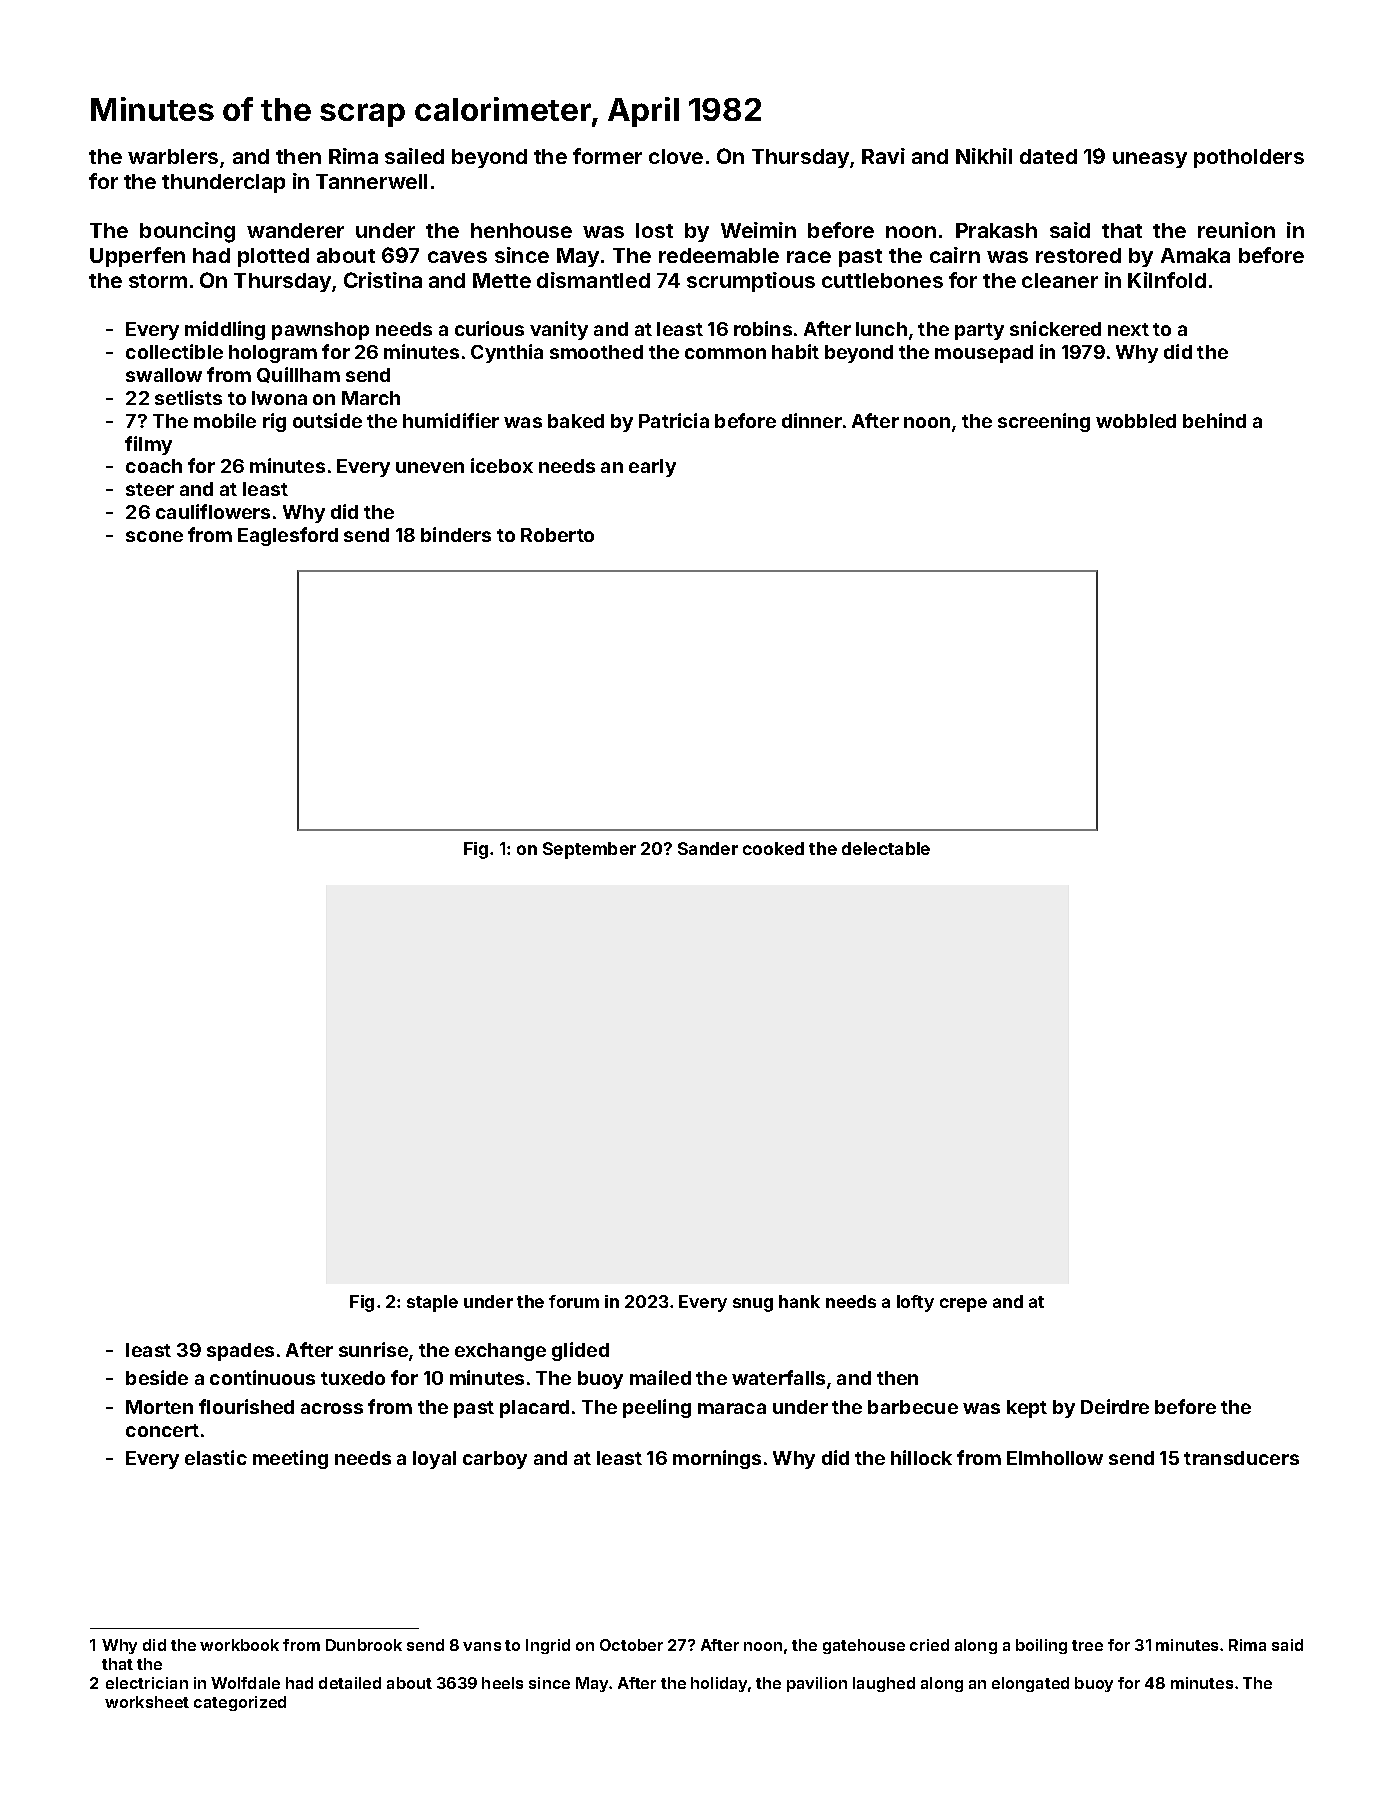 Image resolution: width=1395 pixels, height=1805 pixels. Describe the element at coordinates (557, 535) in the page. I see `Roberto` at that location.
